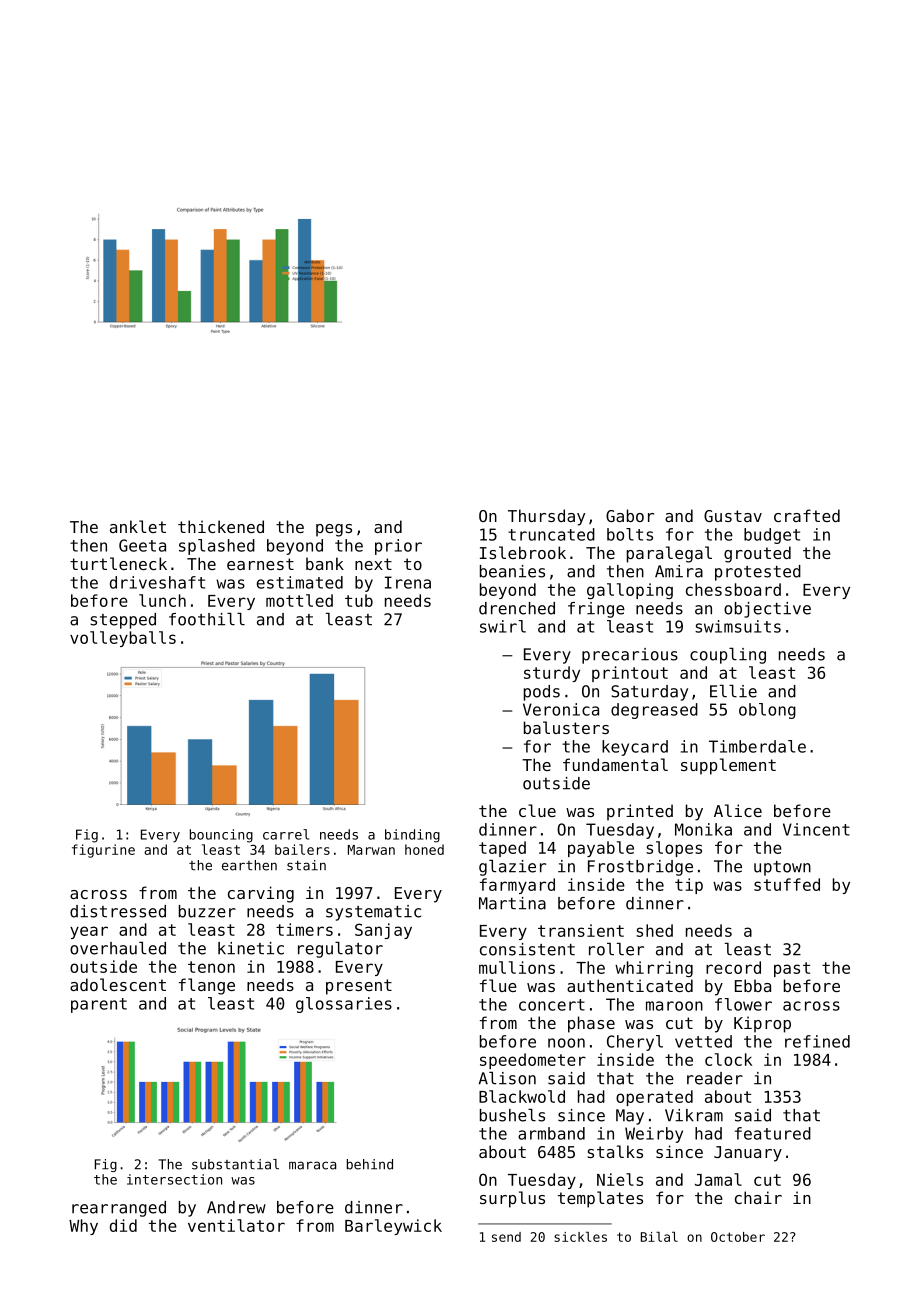  I want to click on stuffed, so click(787, 884).
